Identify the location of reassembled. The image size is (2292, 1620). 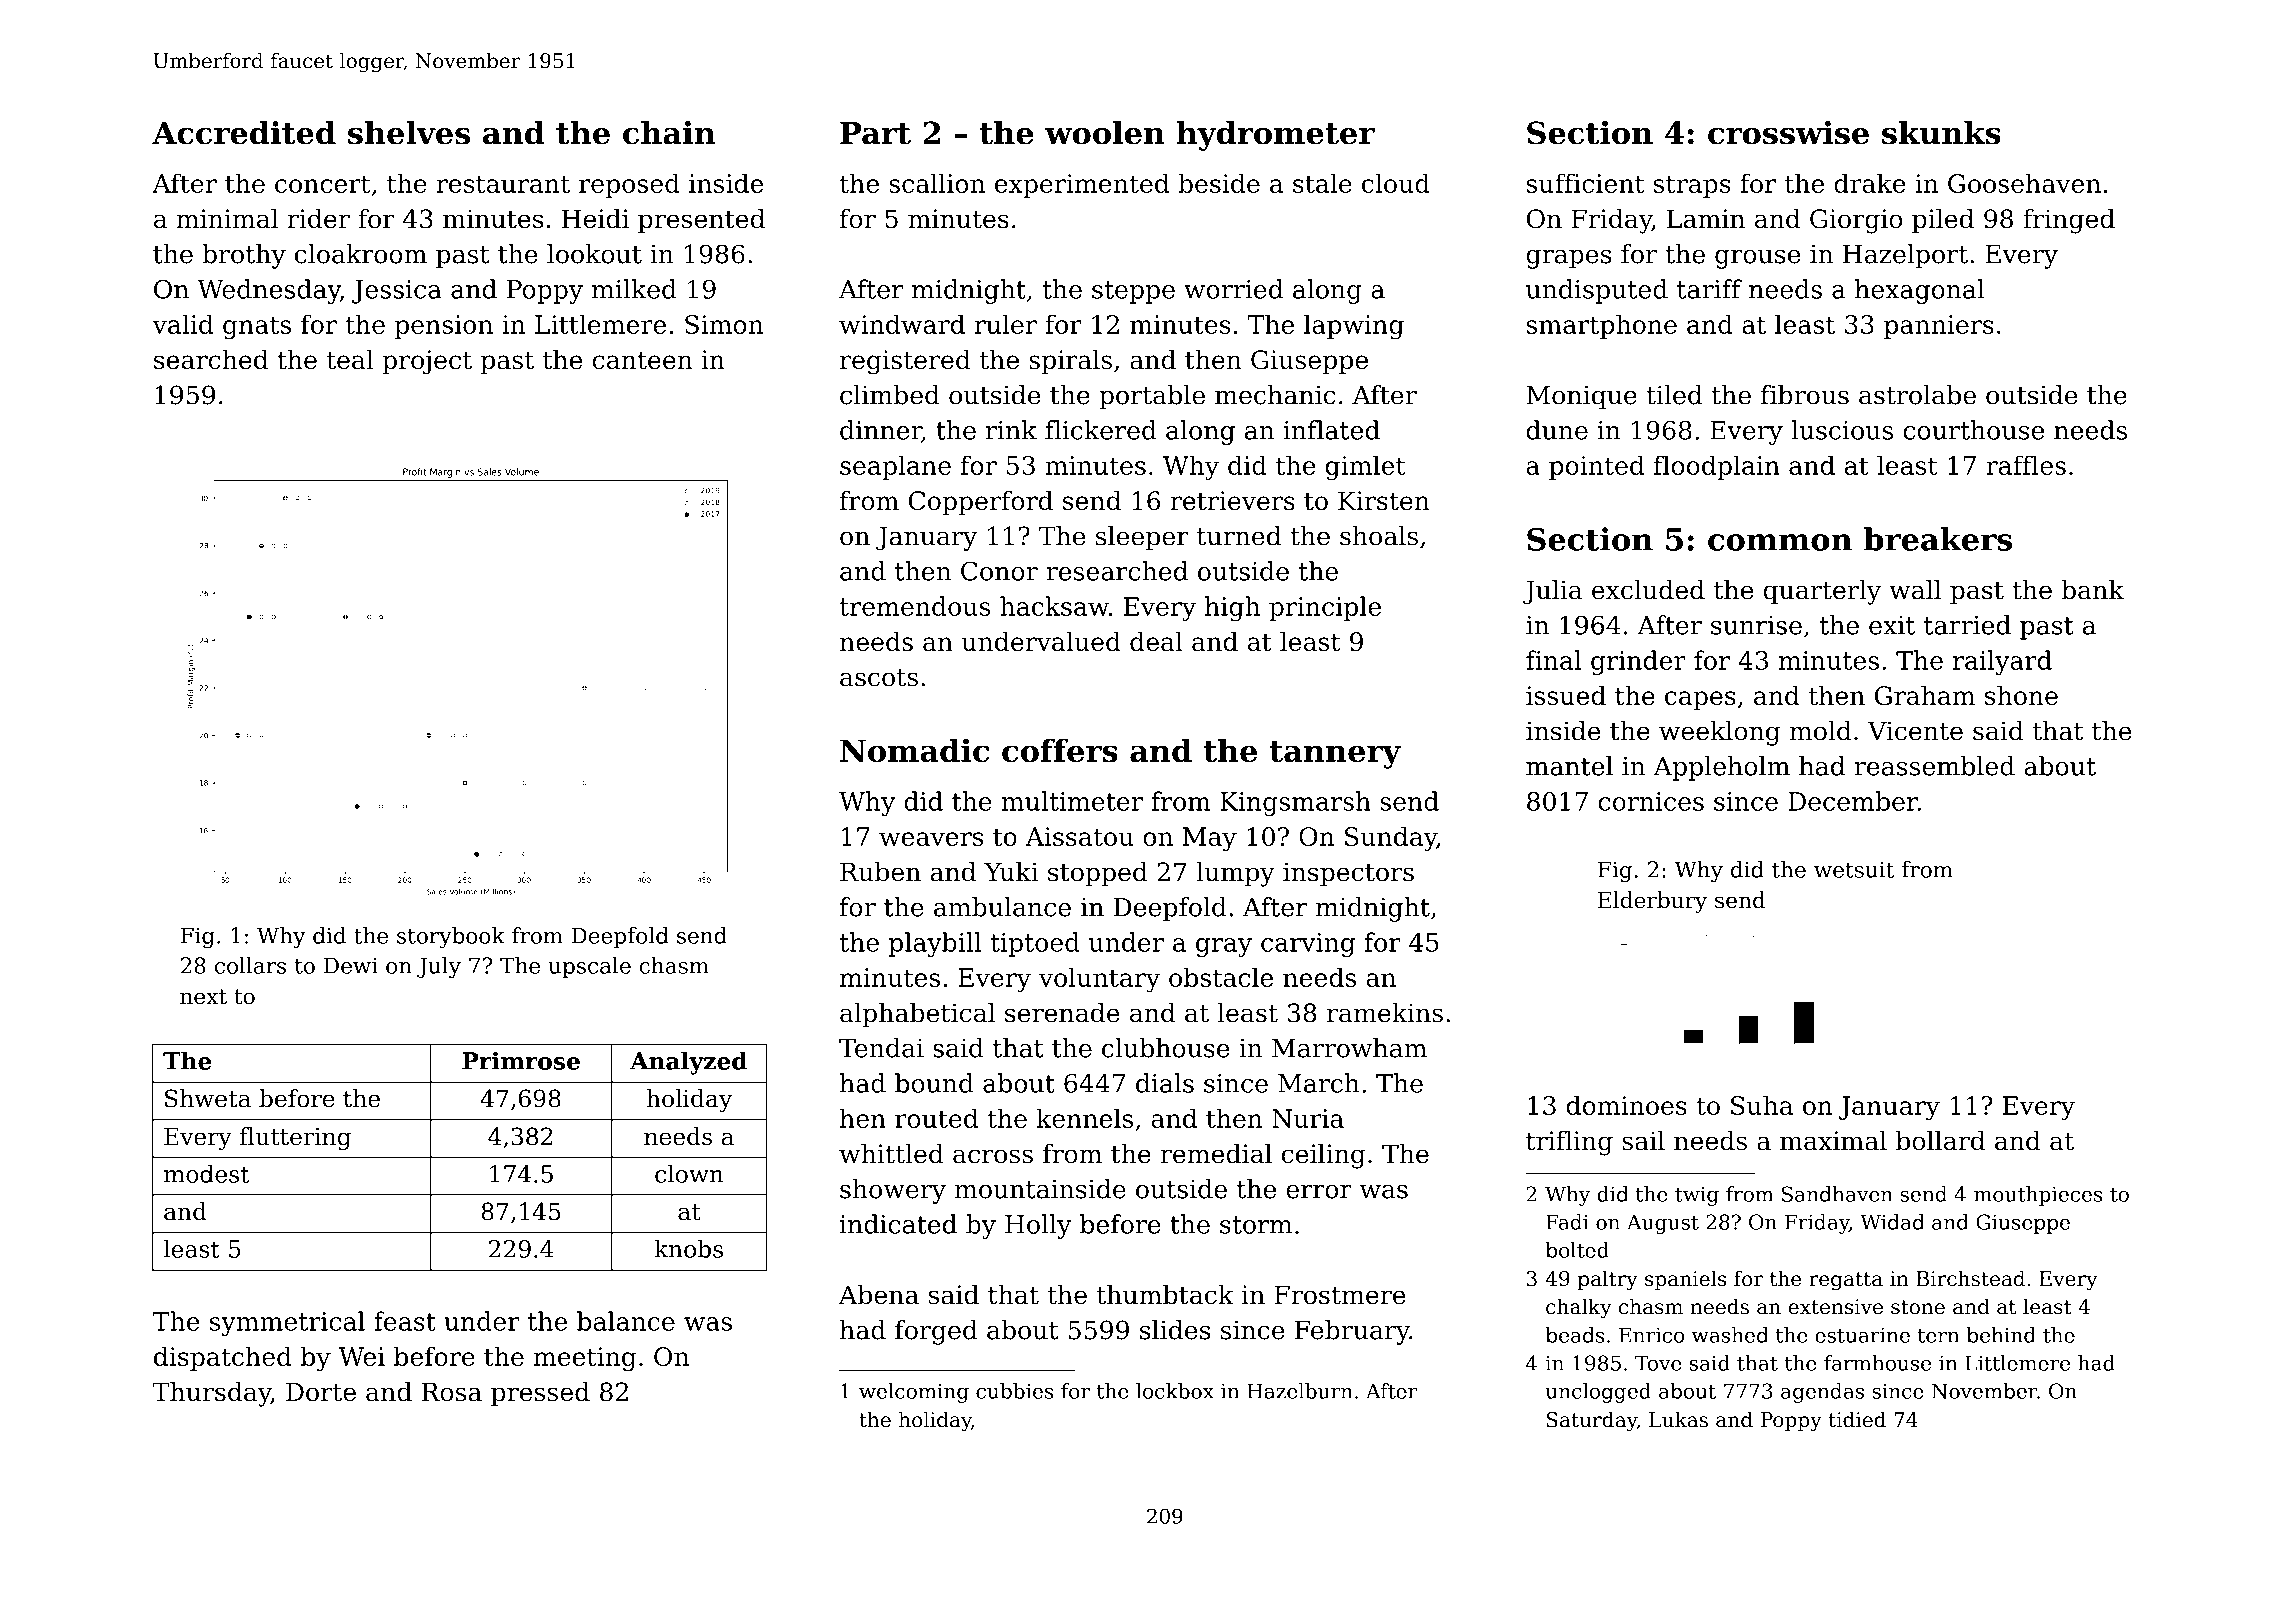
(1934, 766).
